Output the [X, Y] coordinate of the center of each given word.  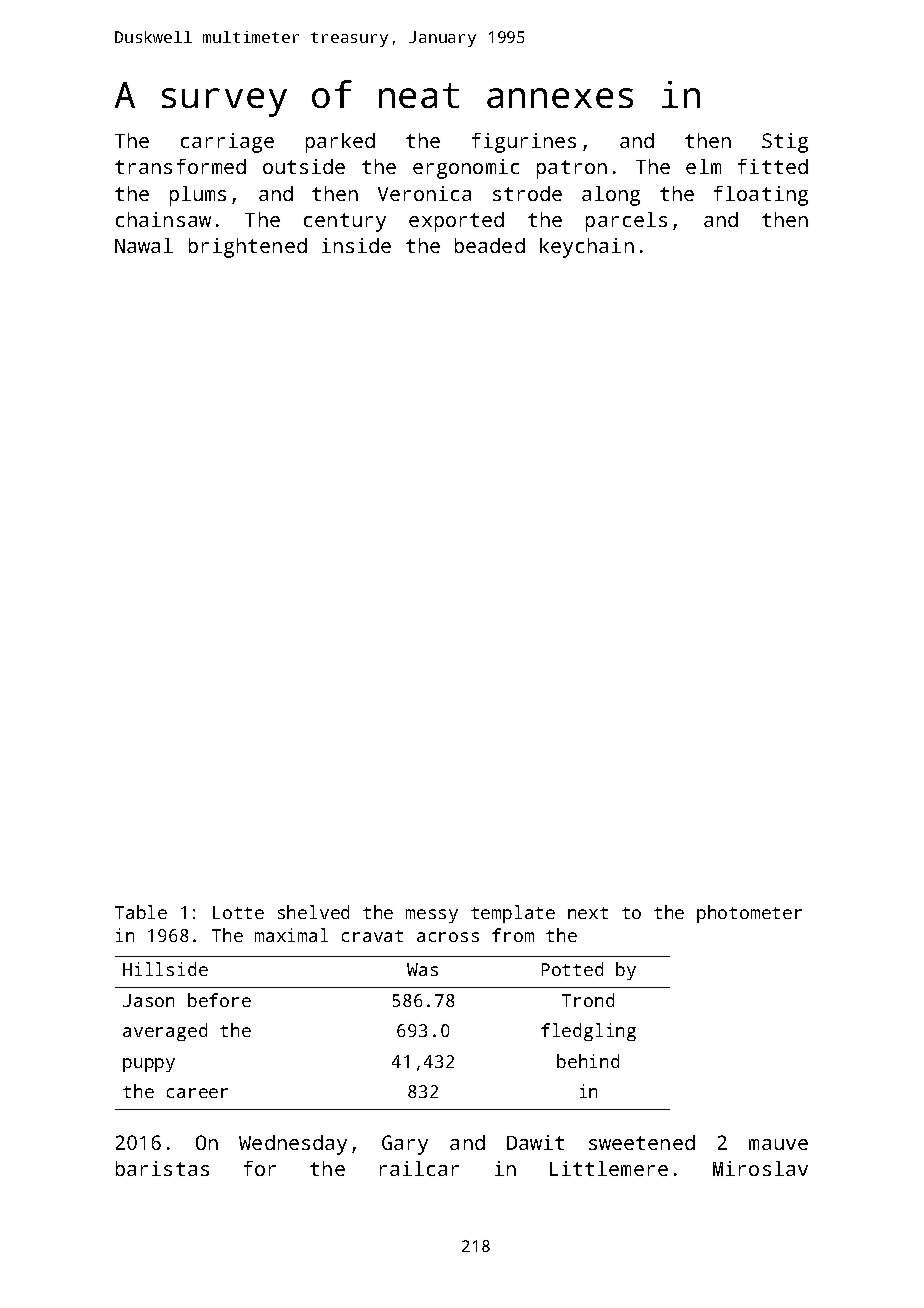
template [513, 914]
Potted [572, 969]
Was [422, 969]
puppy [149, 1065]
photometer [749, 914]
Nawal [144, 245]
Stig [785, 143]
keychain [587, 248]
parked [340, 143]
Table [141, 912]
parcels [626, 222]
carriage [227, 143]
